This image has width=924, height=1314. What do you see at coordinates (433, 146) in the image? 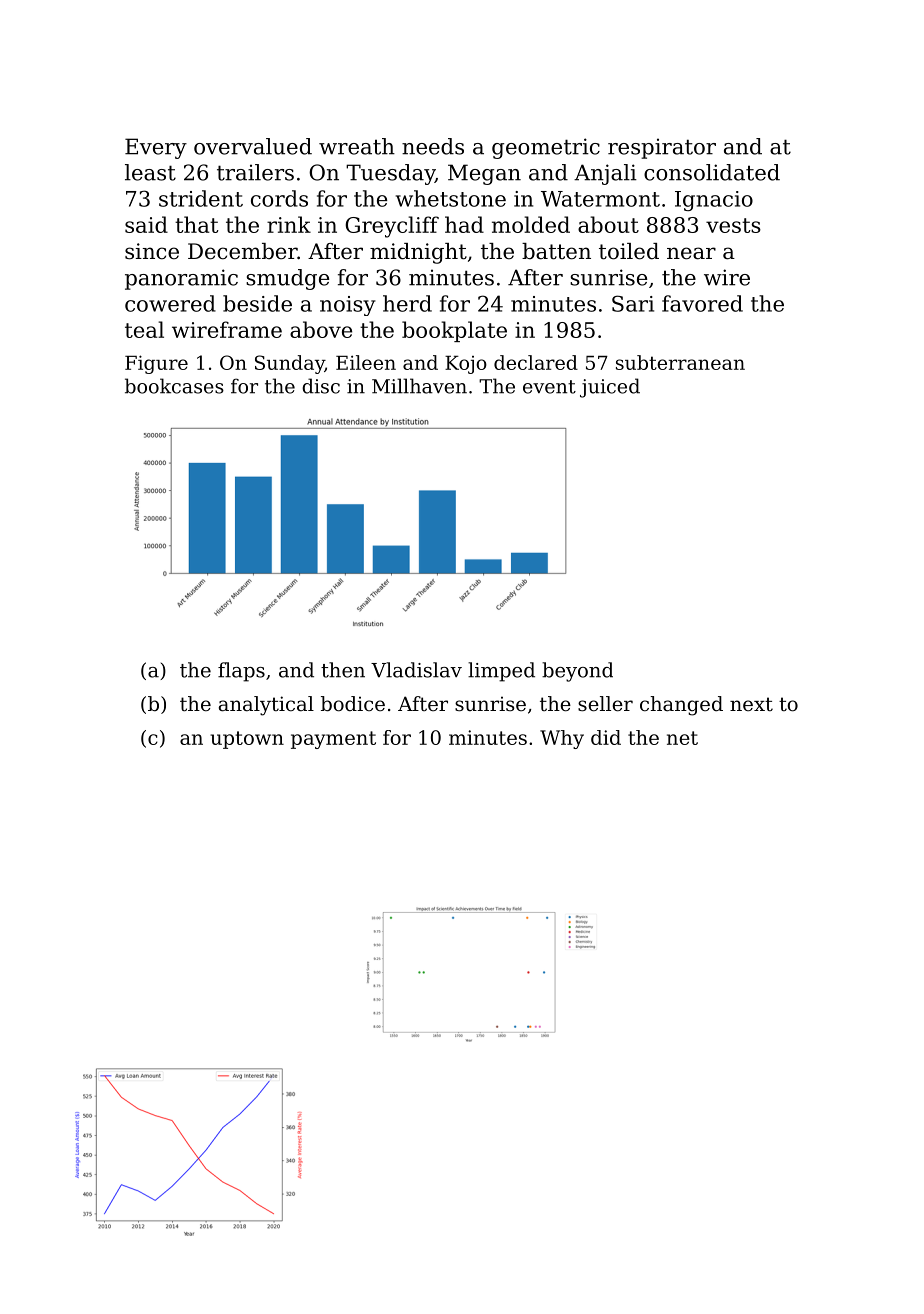
I see `needs` at bounding box center [433, 146].
